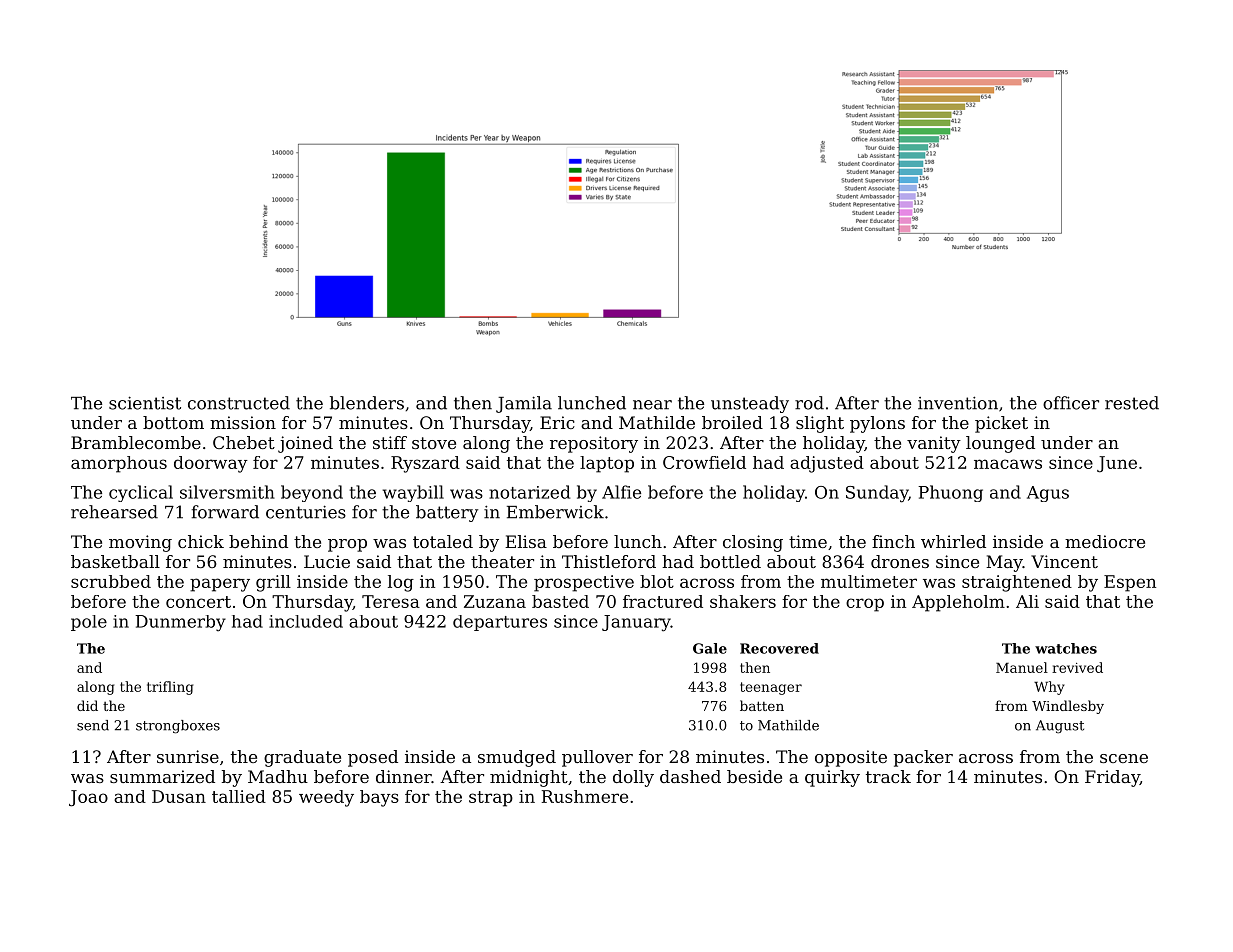 The width and height of the image is (1233, 952). I want to click on scientist, so click(145, 403).
